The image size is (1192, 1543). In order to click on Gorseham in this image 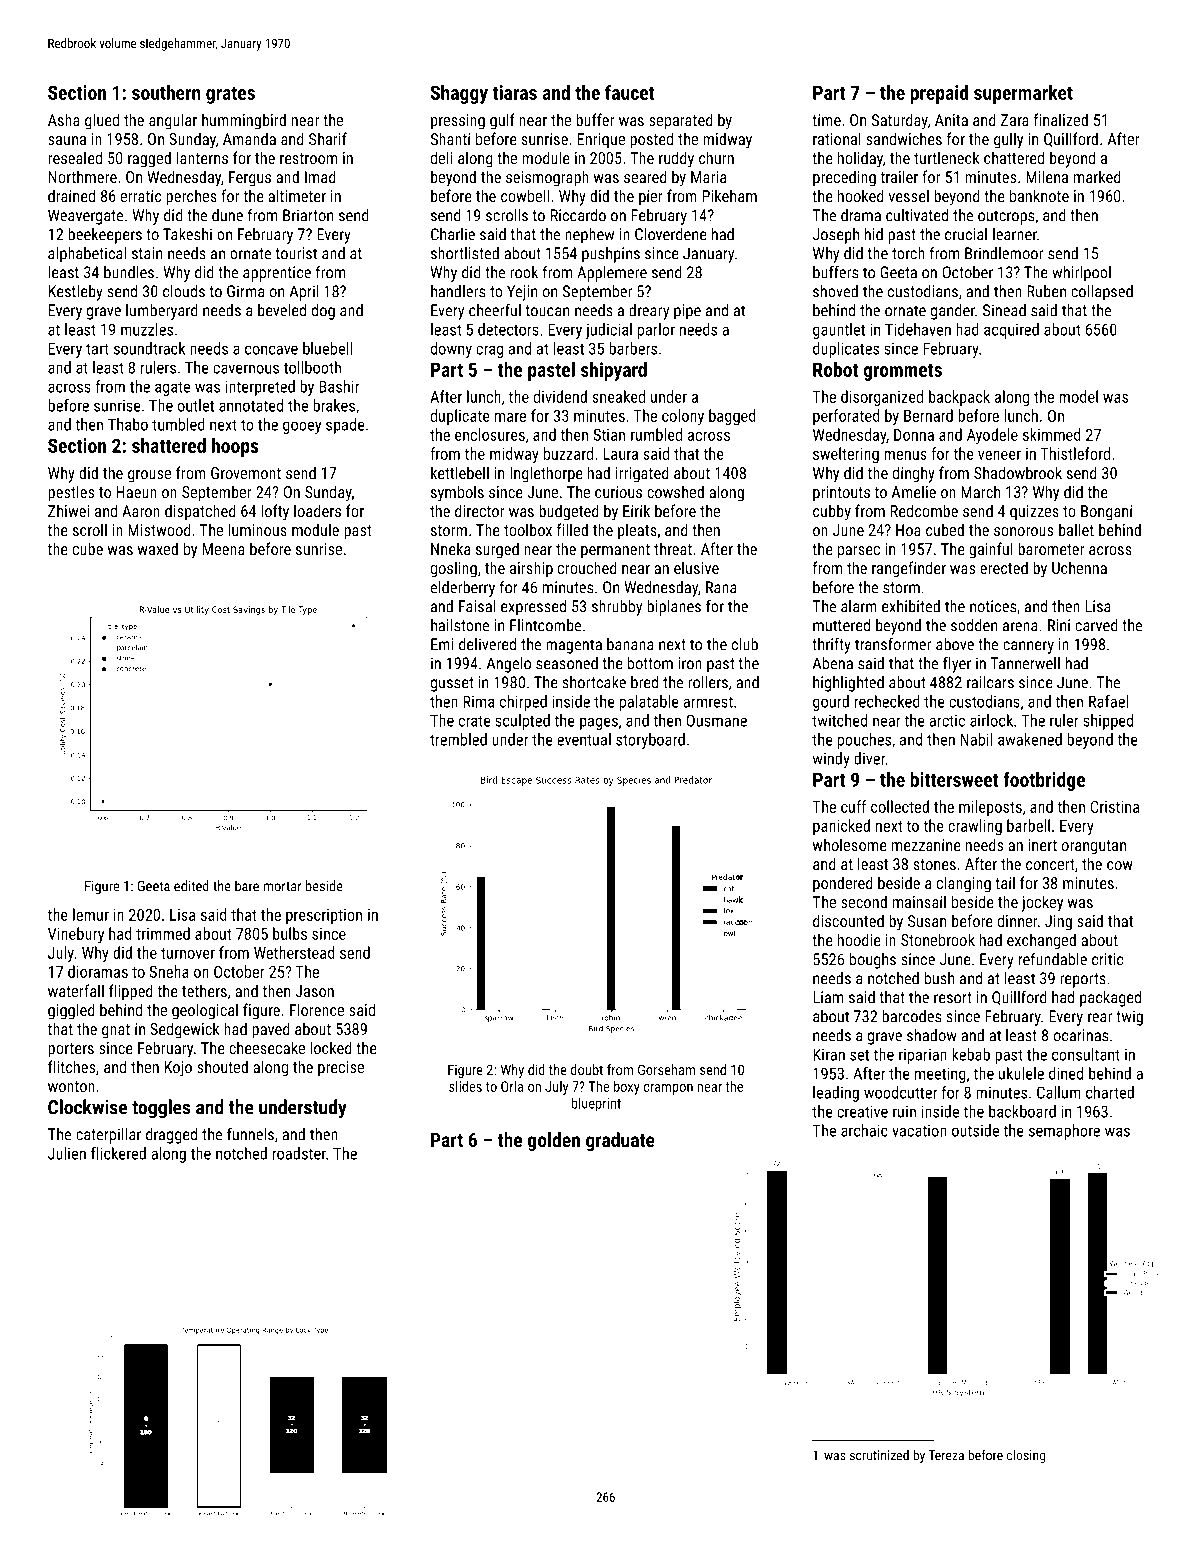, I will do `click(666, 1069)`.
